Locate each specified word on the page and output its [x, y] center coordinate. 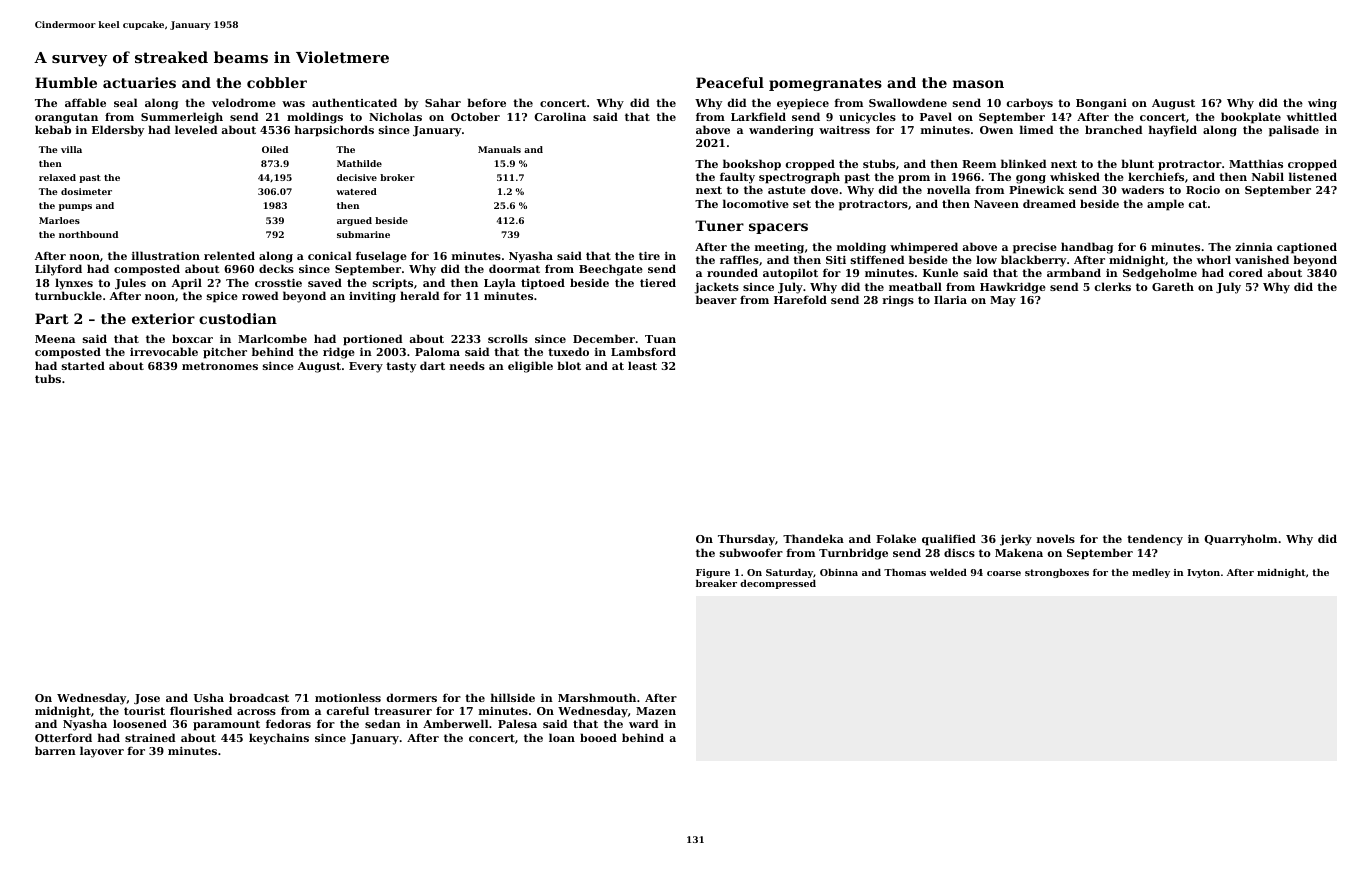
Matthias [1256, 163]
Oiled [275, 149]
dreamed [1049, 203]
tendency [1155, 540]
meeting [779, 248]
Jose [147, 699]
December [604, 338]
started [83, 365]
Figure [713, 573]
